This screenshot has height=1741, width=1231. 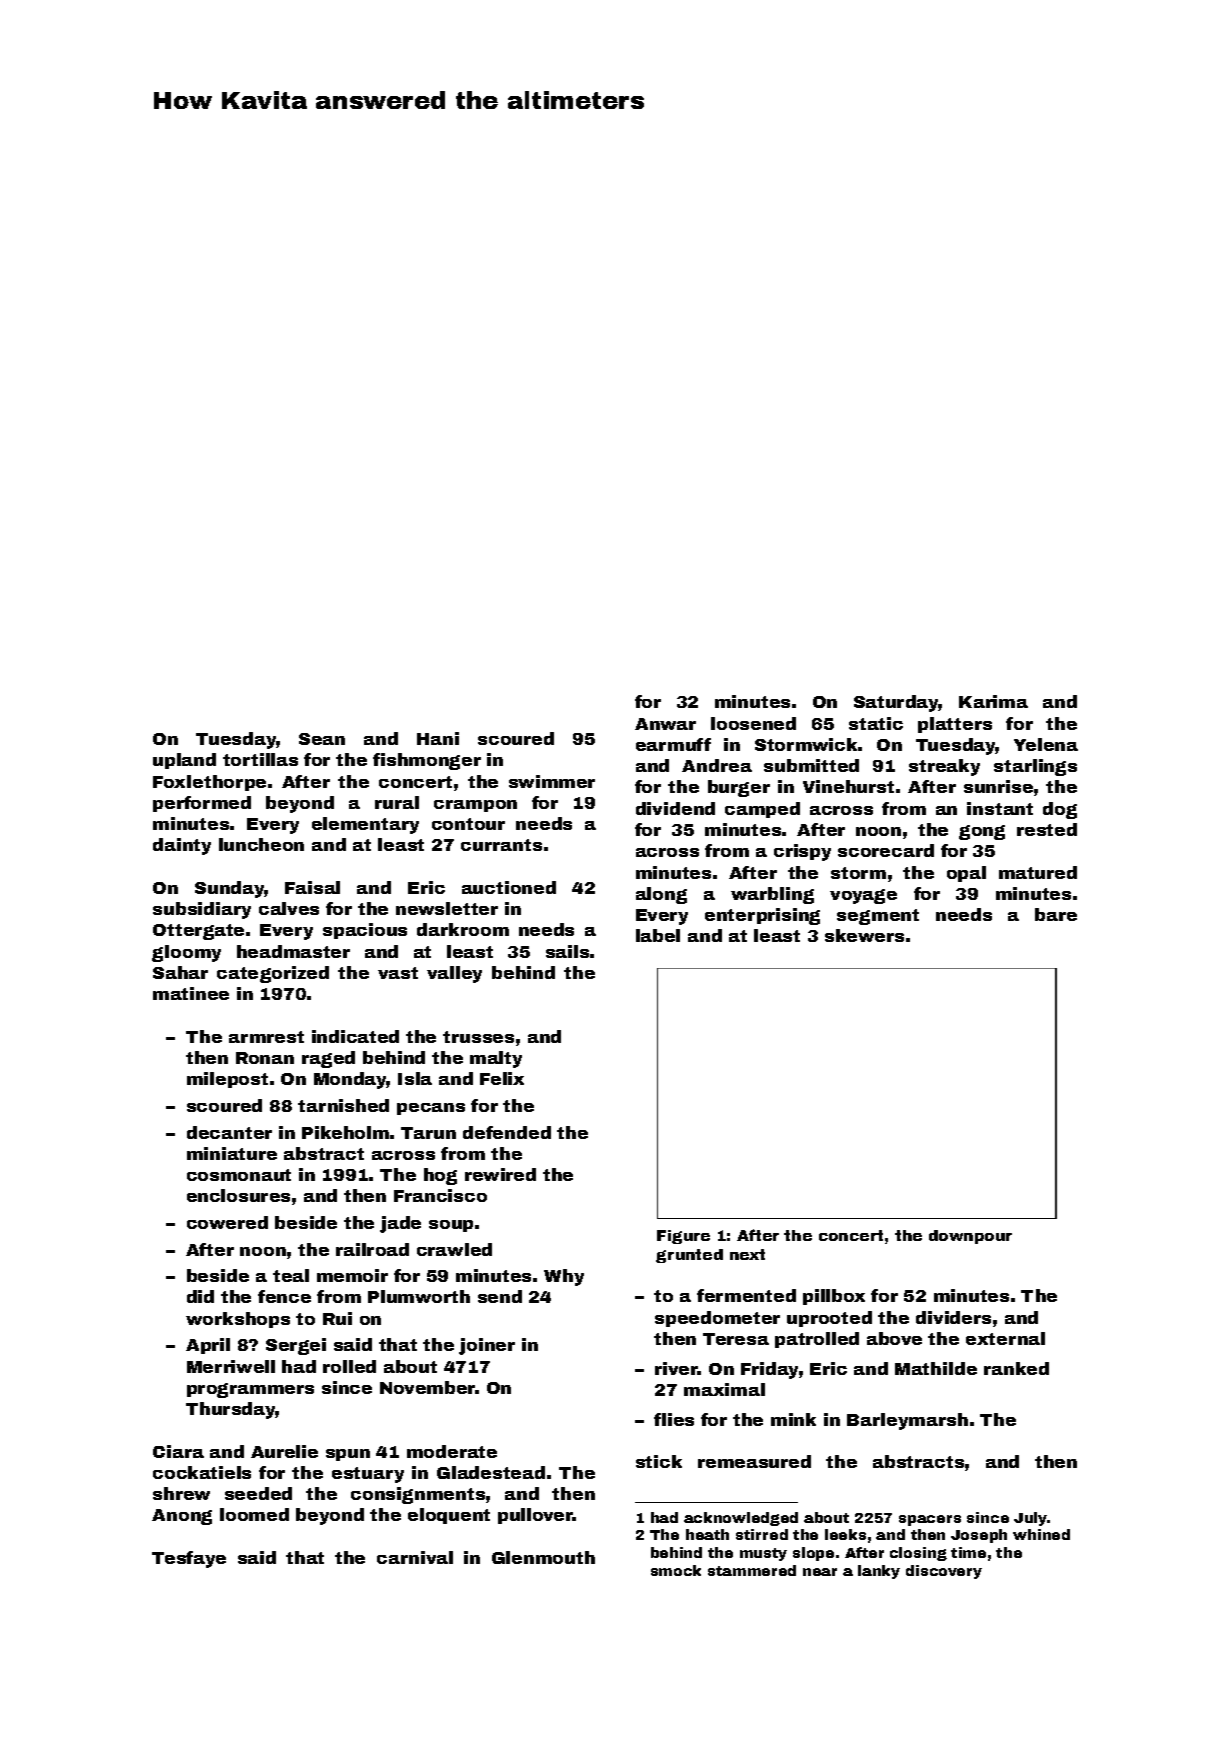 What do you see at coordinates (202, 1472) in the screenshot?
I see `cockatiels` at bounding box center [202, 1472].
